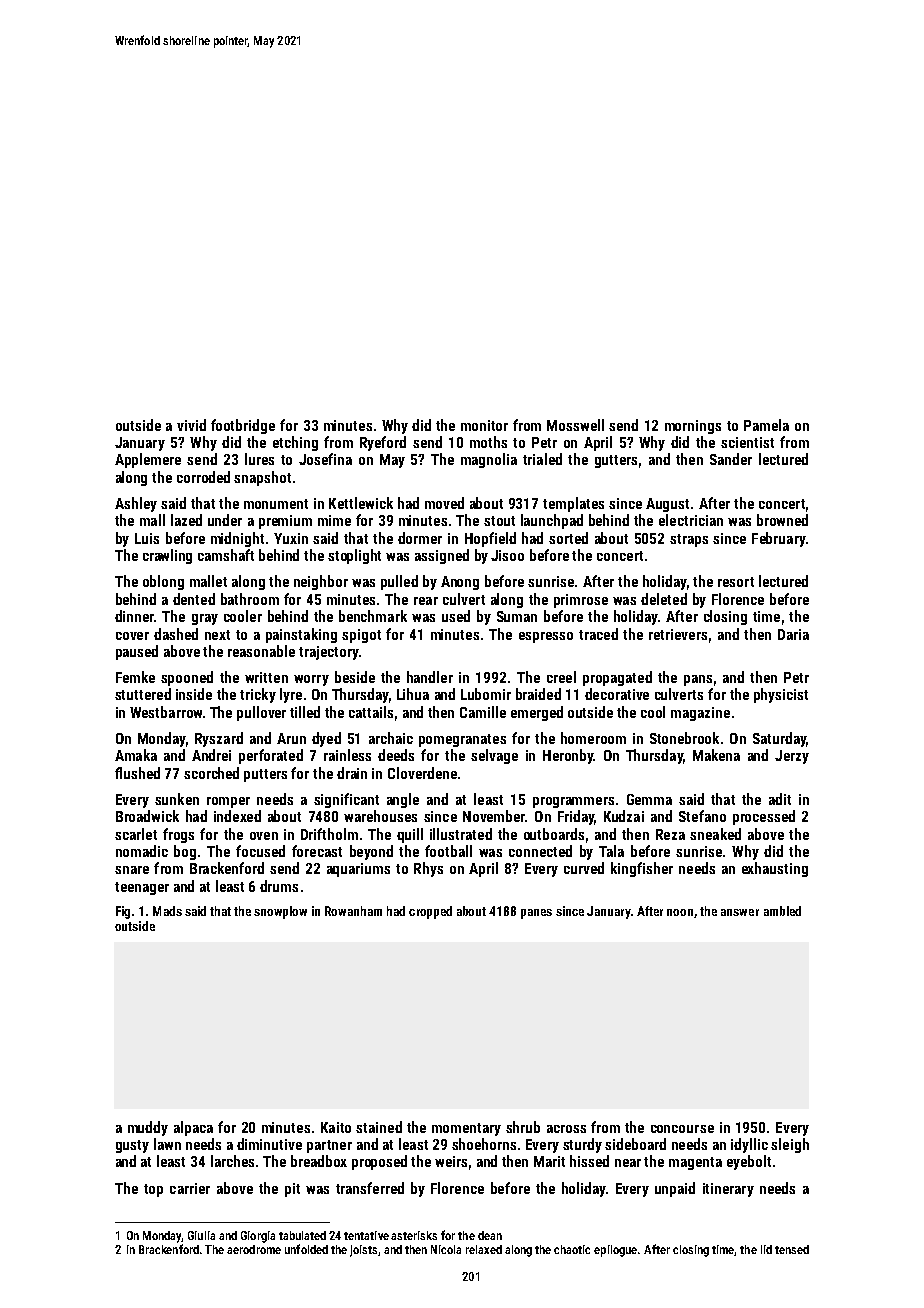  What do you see at coordinates (792, 1249) in the screenshot?
I see `tensed` at bounding box center [792, 1249].
